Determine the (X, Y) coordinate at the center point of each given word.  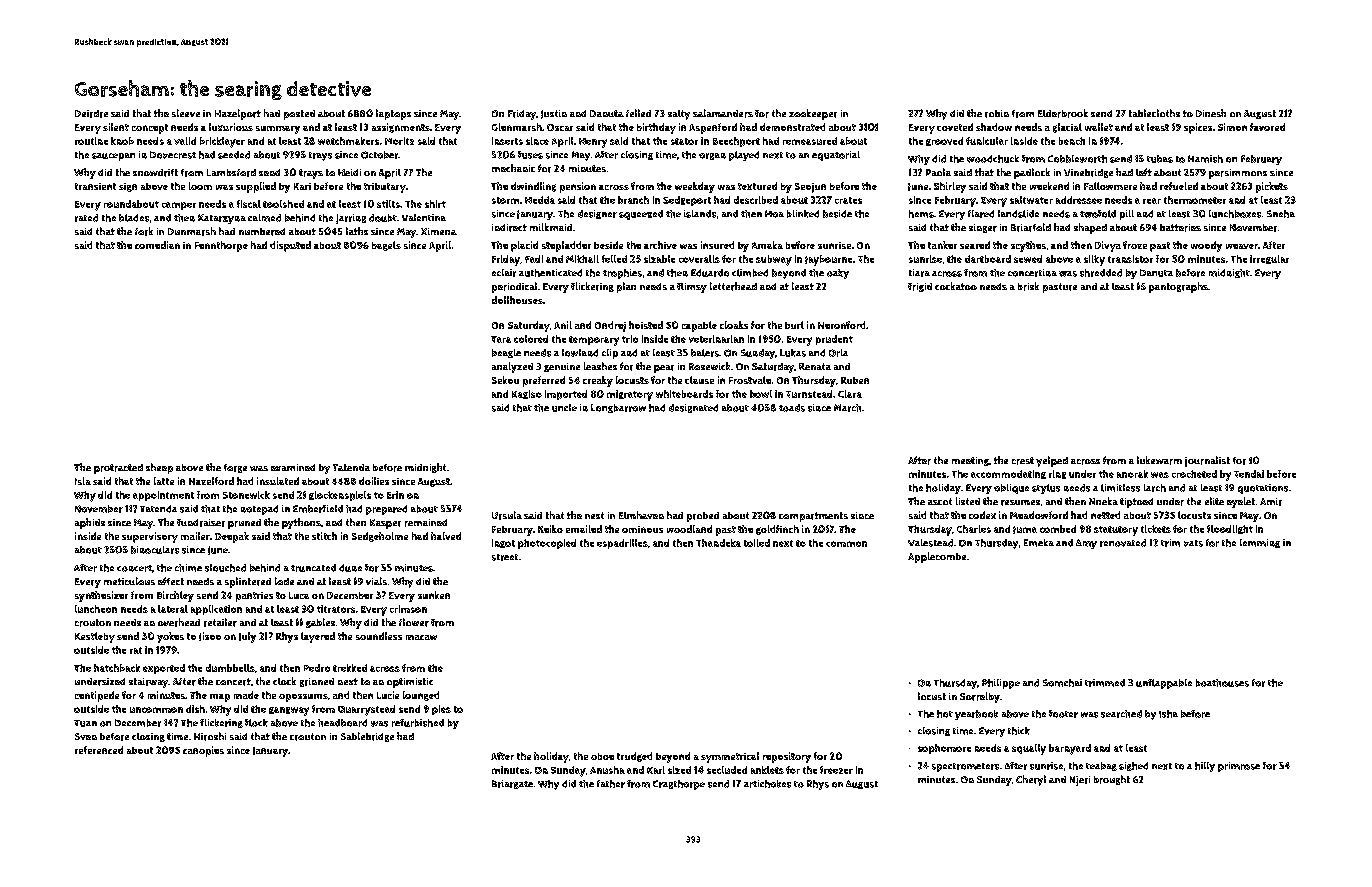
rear (1152, 201)
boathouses (1222, 683)
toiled (757, 543)
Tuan (85, 723)
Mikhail (582, 259)
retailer (220, 622)
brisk (1028, 286)
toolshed (283, 204)
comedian (157, 245)
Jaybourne (828, 260)
